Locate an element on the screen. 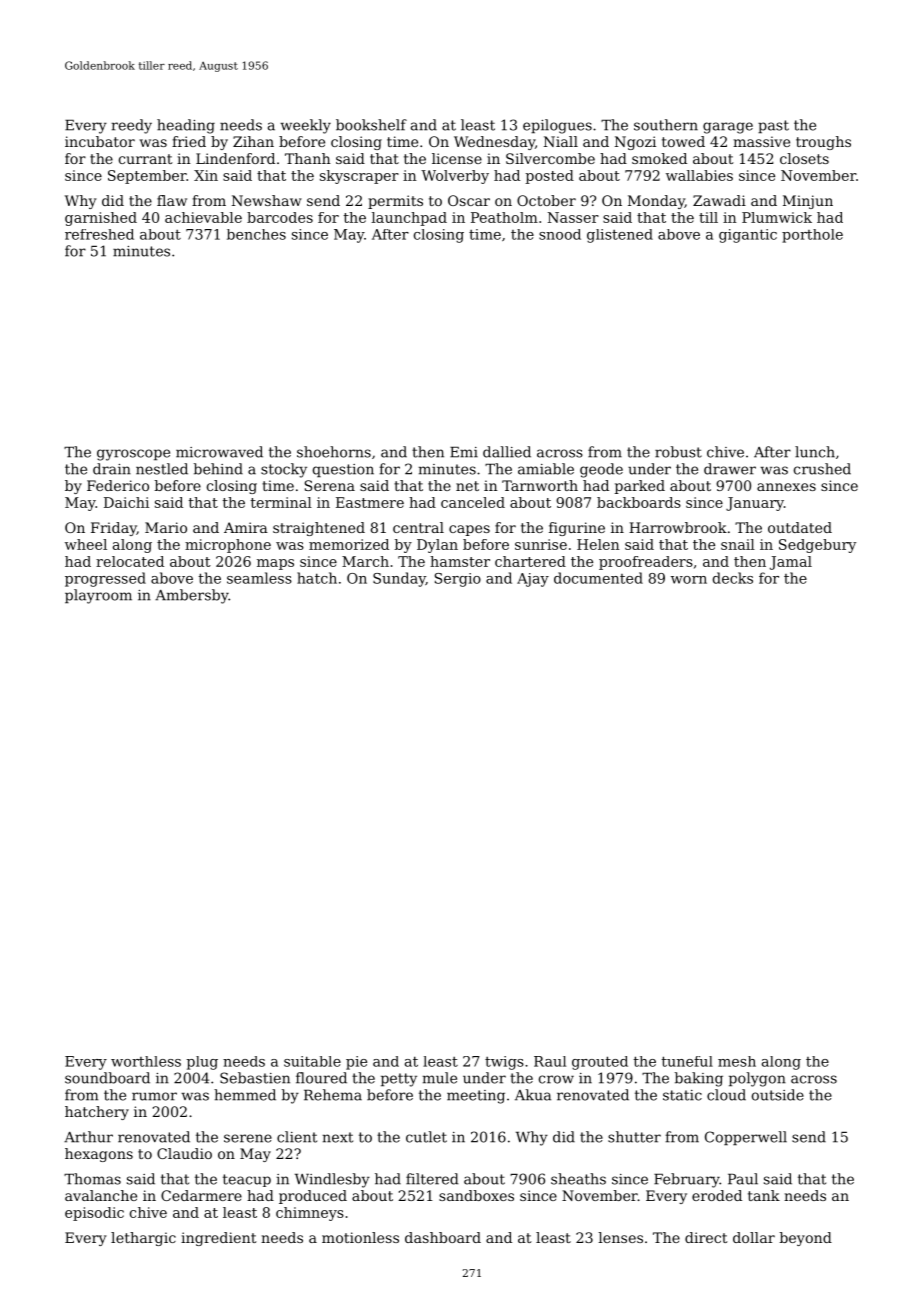 This screenshot has height=1308, width=924. refreshed is located at coordinates (99, 234).
